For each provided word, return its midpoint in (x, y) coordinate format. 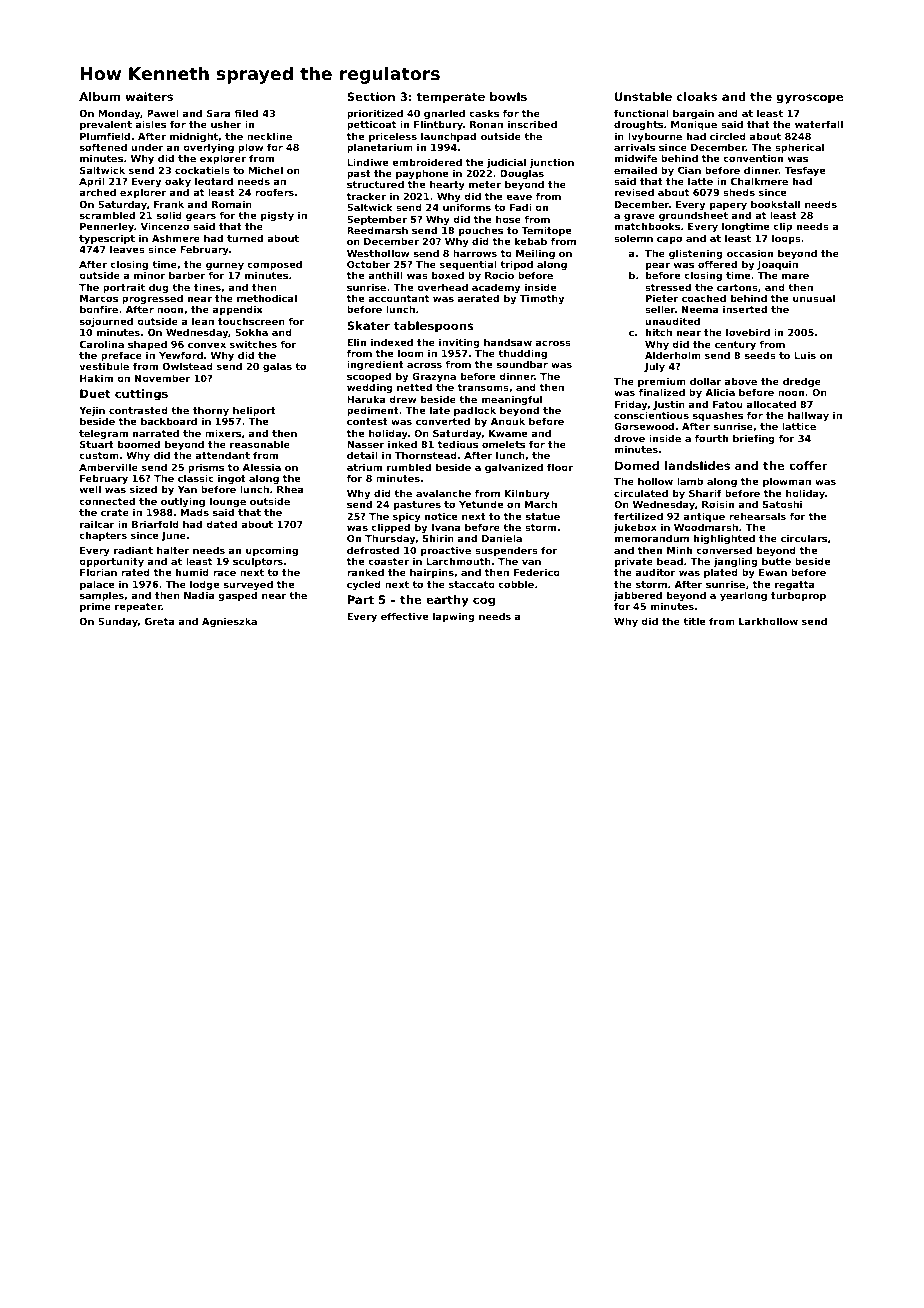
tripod (516, 265)
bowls (508, 96)
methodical (267, 298)
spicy (407, 517)
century (735, 345)
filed (246, 113)
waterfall (819, 124)
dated (221, 524)
